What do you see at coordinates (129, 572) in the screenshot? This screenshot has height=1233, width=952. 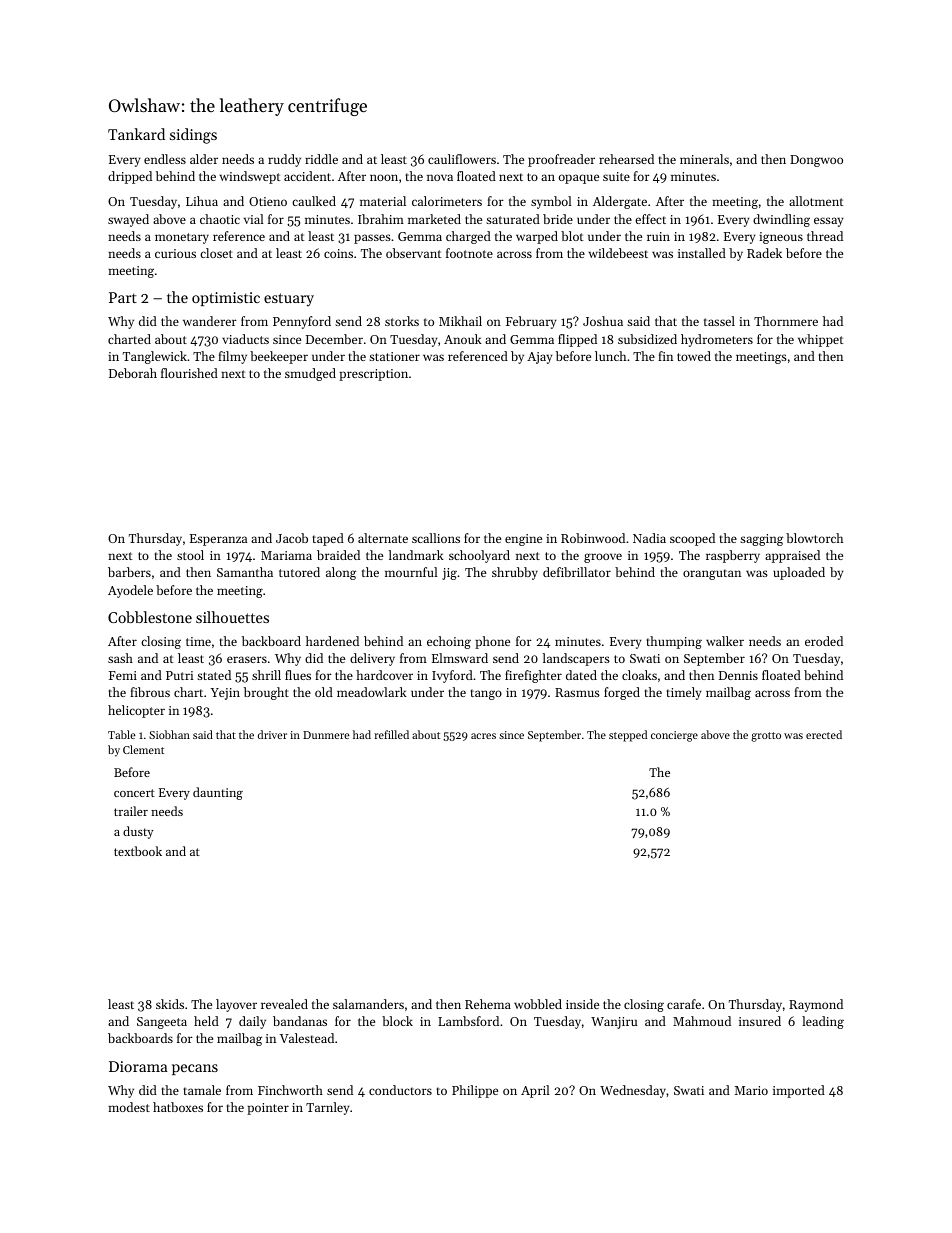 I see `barbers` at bounding box center [129, 572].
